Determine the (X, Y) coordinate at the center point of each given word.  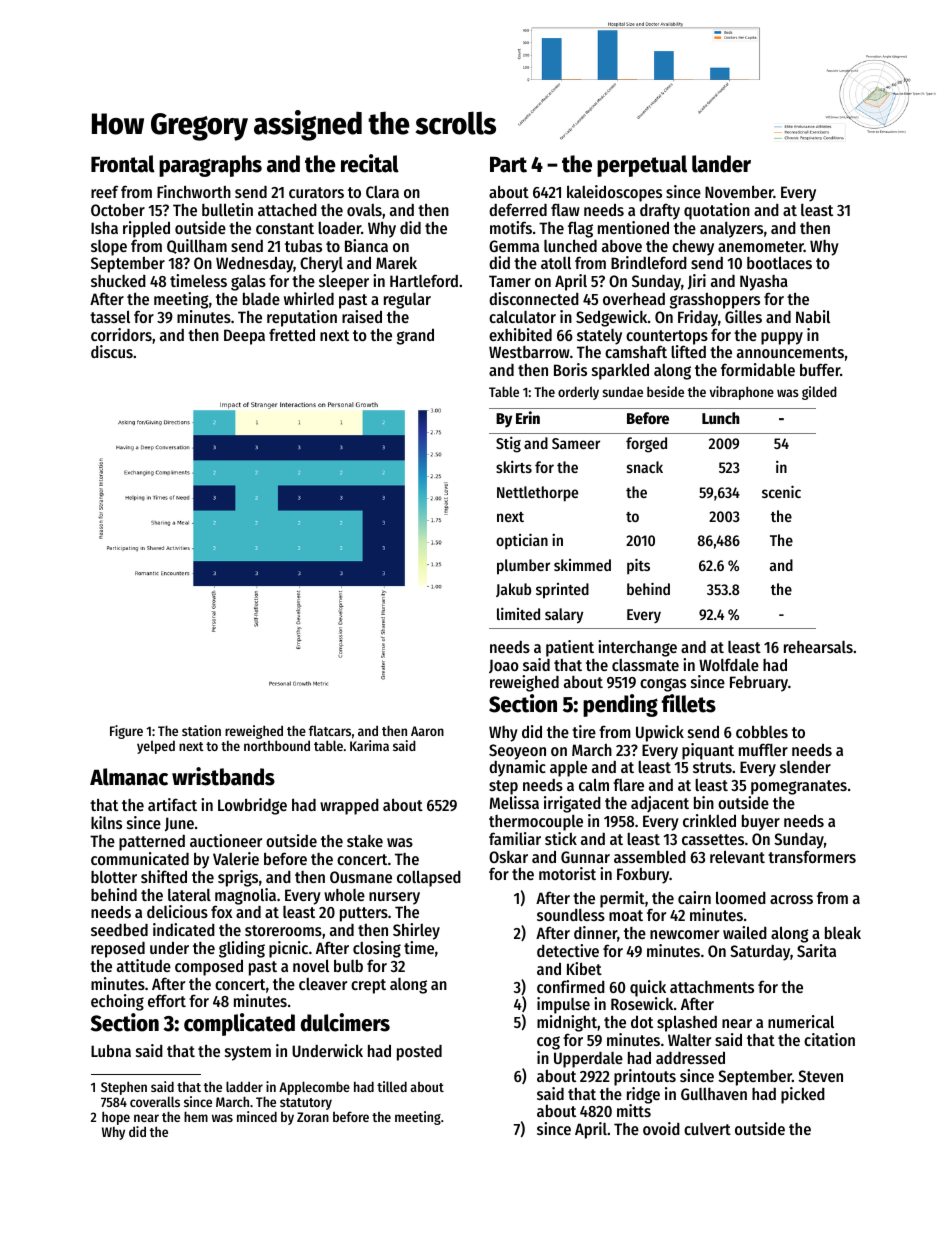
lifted (688, 351)
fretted (292, 334)
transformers (812, 856)
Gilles (743, 316)
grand (415, 336)
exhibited (520, 334)
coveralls (155, 1101)
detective (568, 950)
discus (112, 351)
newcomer (684, 934)
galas (248, 283)
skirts (514, 466)
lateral (189, 895)
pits (638, 566)
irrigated (572, 804)
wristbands (223, 776)
